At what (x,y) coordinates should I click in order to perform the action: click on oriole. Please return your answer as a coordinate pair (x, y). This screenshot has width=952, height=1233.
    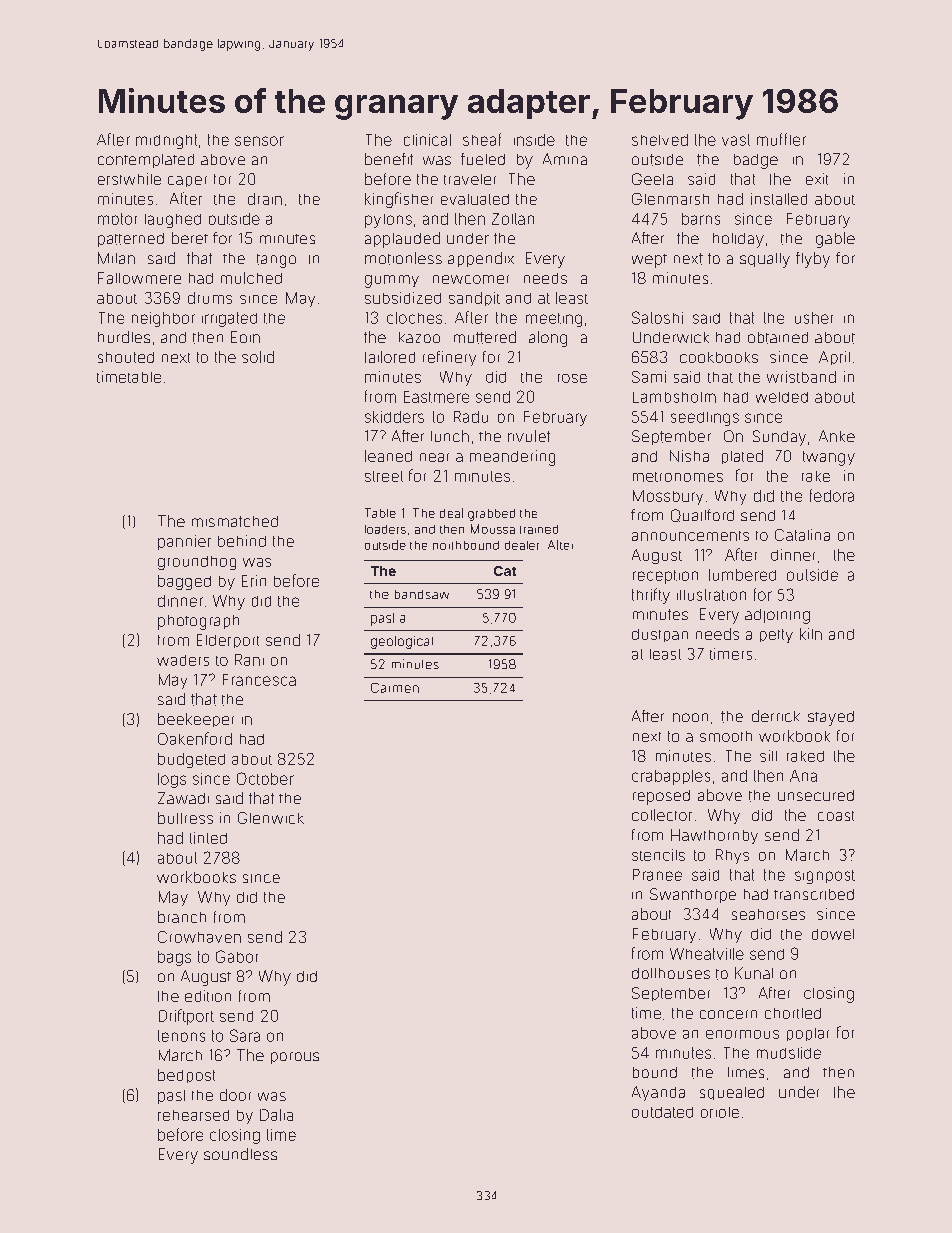
    Looking at the image, I should click on (720, 1112).
